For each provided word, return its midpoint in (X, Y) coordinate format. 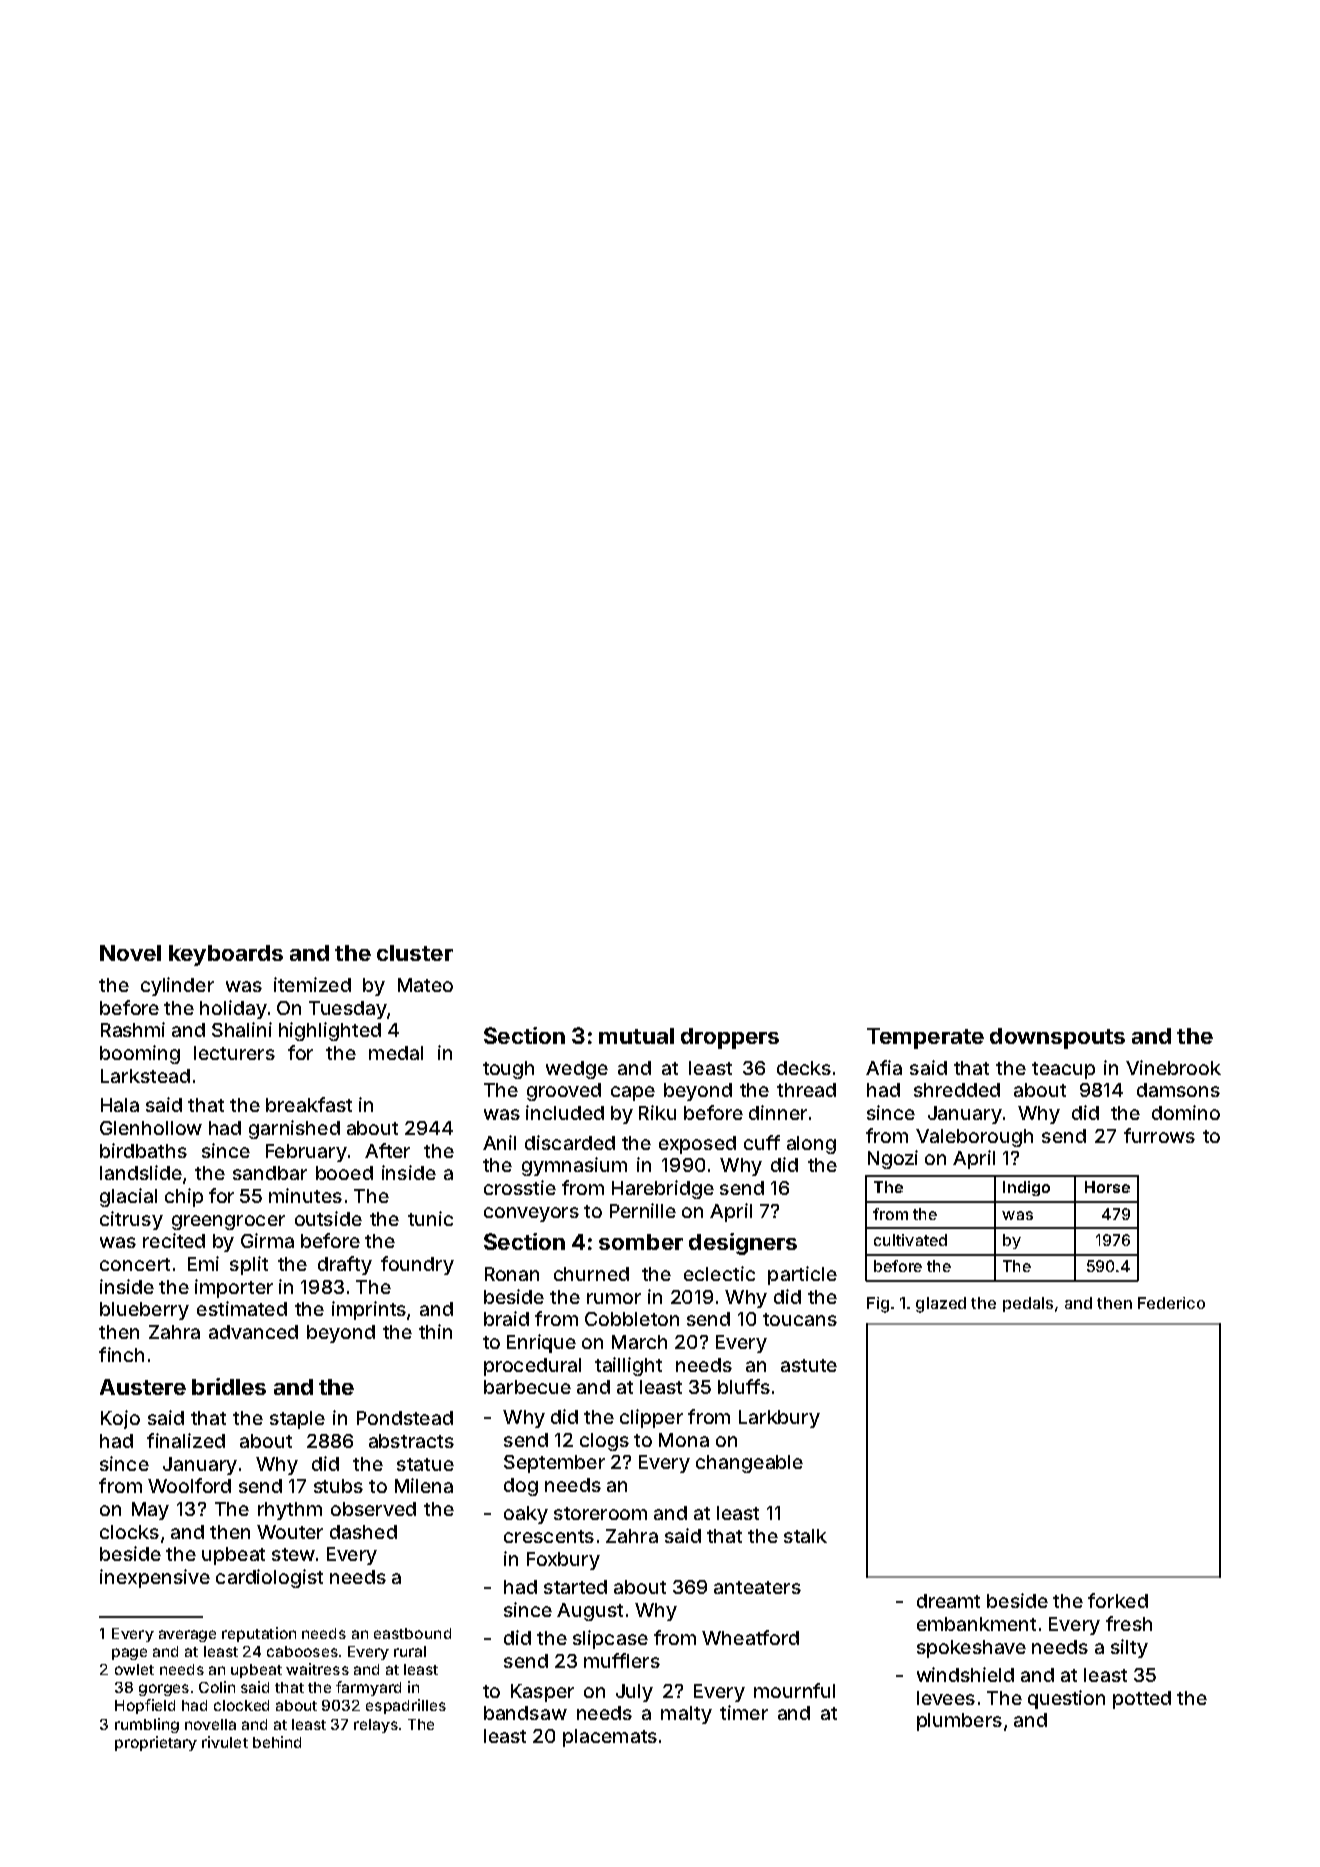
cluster (415, 953)
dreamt (948, 1601)
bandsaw (525, 1713)
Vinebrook (1173, 1067)
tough (508, 1070)
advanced (253, 1332)
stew (293, 1554)
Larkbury (779, 1419)
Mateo (425, 985)
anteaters (757, 1587)
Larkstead (145, 1076)
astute (809, 1365)
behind (277, 1742)
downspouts (1057, 1038)
